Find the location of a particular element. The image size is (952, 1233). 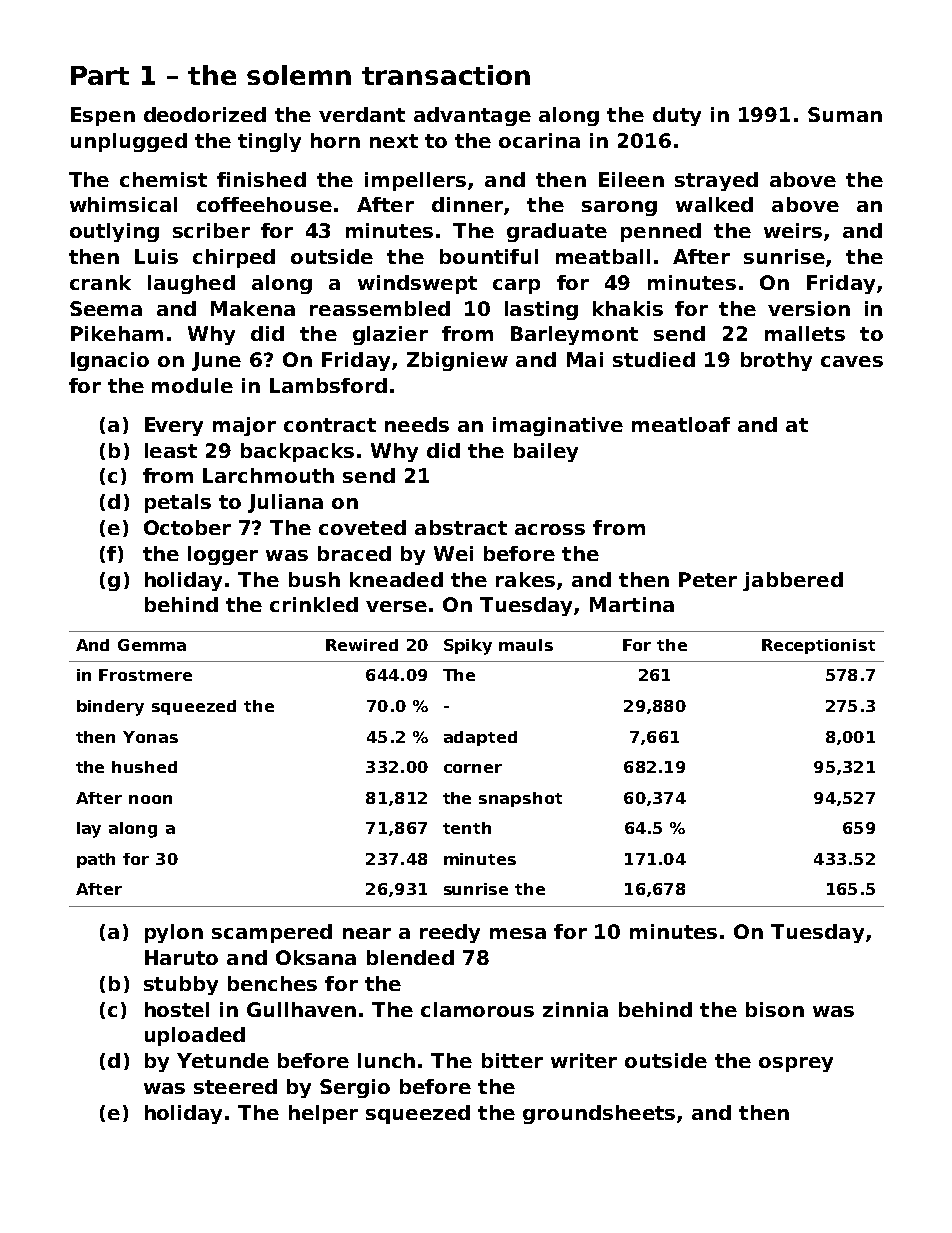

brothy is located at coordinates (776, 361).
